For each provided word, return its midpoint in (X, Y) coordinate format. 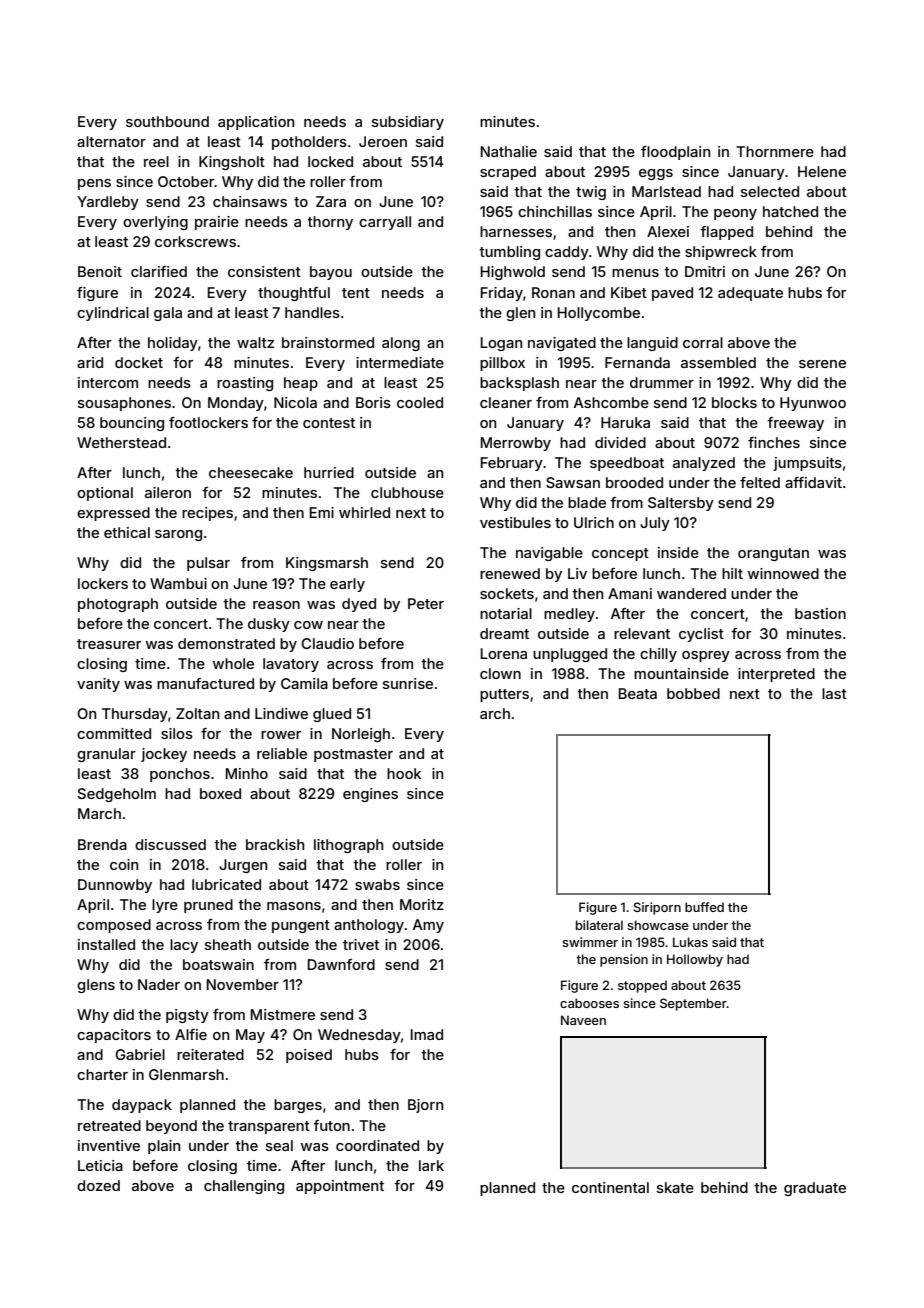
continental (610, 1187)
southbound (167, 121)
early (347, 585)
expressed (113, 514)
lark (431, 1165)
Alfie (191, 1034)
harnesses (516, 231)
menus (635, 273)
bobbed (693, 693)
